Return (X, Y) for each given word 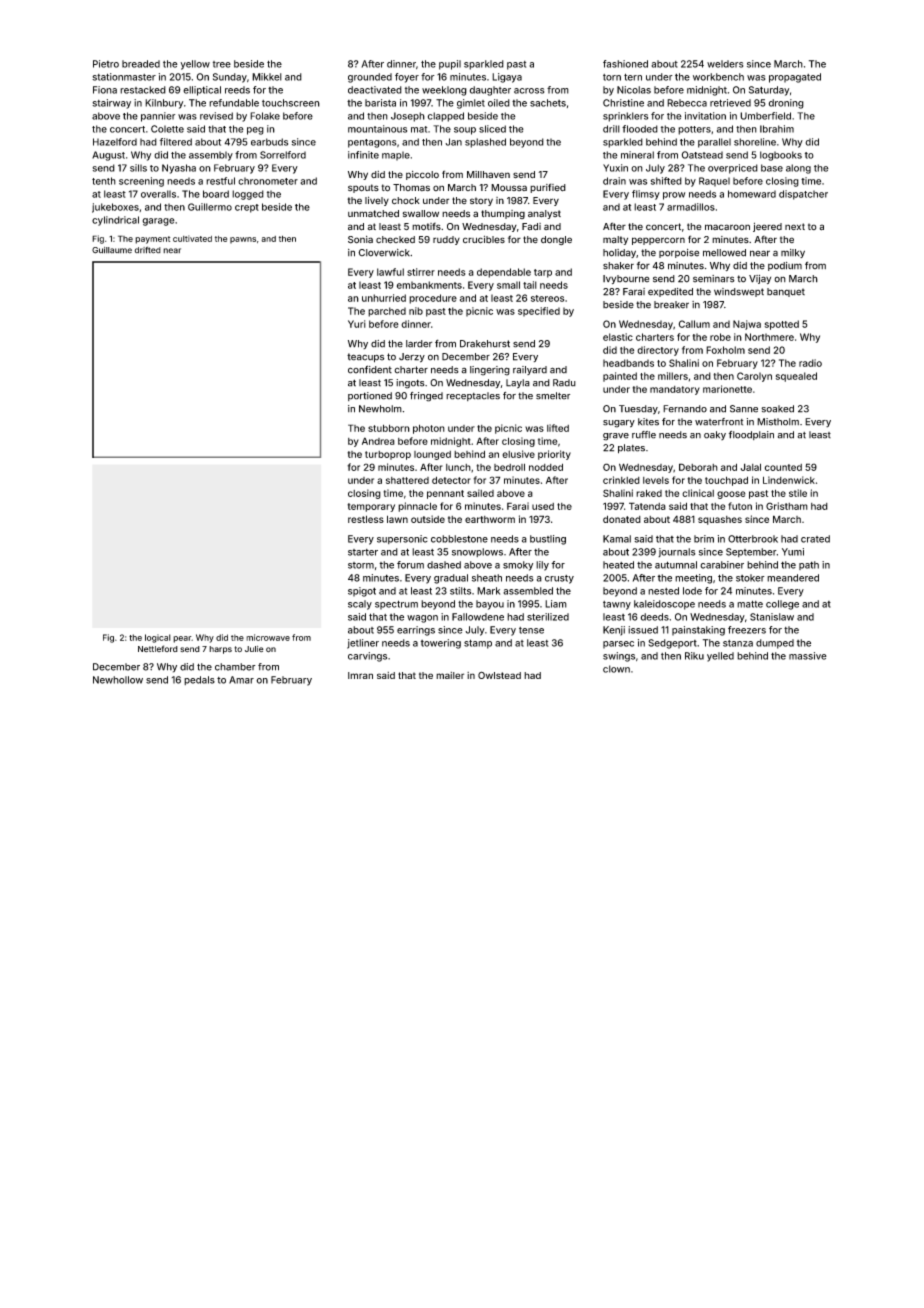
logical (158, 638)
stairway (111, 104)
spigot (362, 592)
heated (618, 565)
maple (396, 156)
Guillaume (112, 250)
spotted (781, 325)
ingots (410, 384)
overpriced (733, 169)
